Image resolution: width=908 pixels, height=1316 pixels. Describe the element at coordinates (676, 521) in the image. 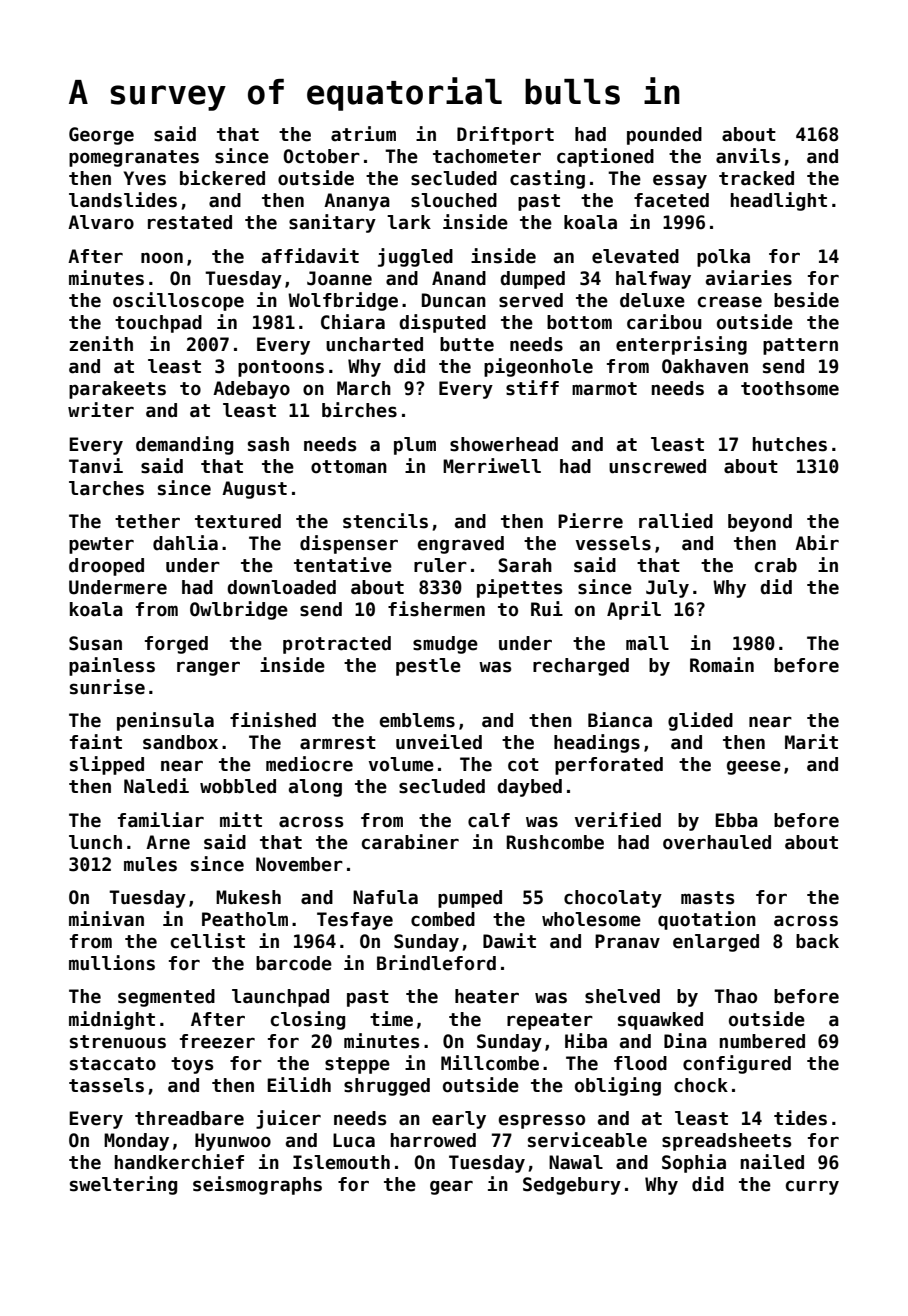

I see `rallied` at that location.
